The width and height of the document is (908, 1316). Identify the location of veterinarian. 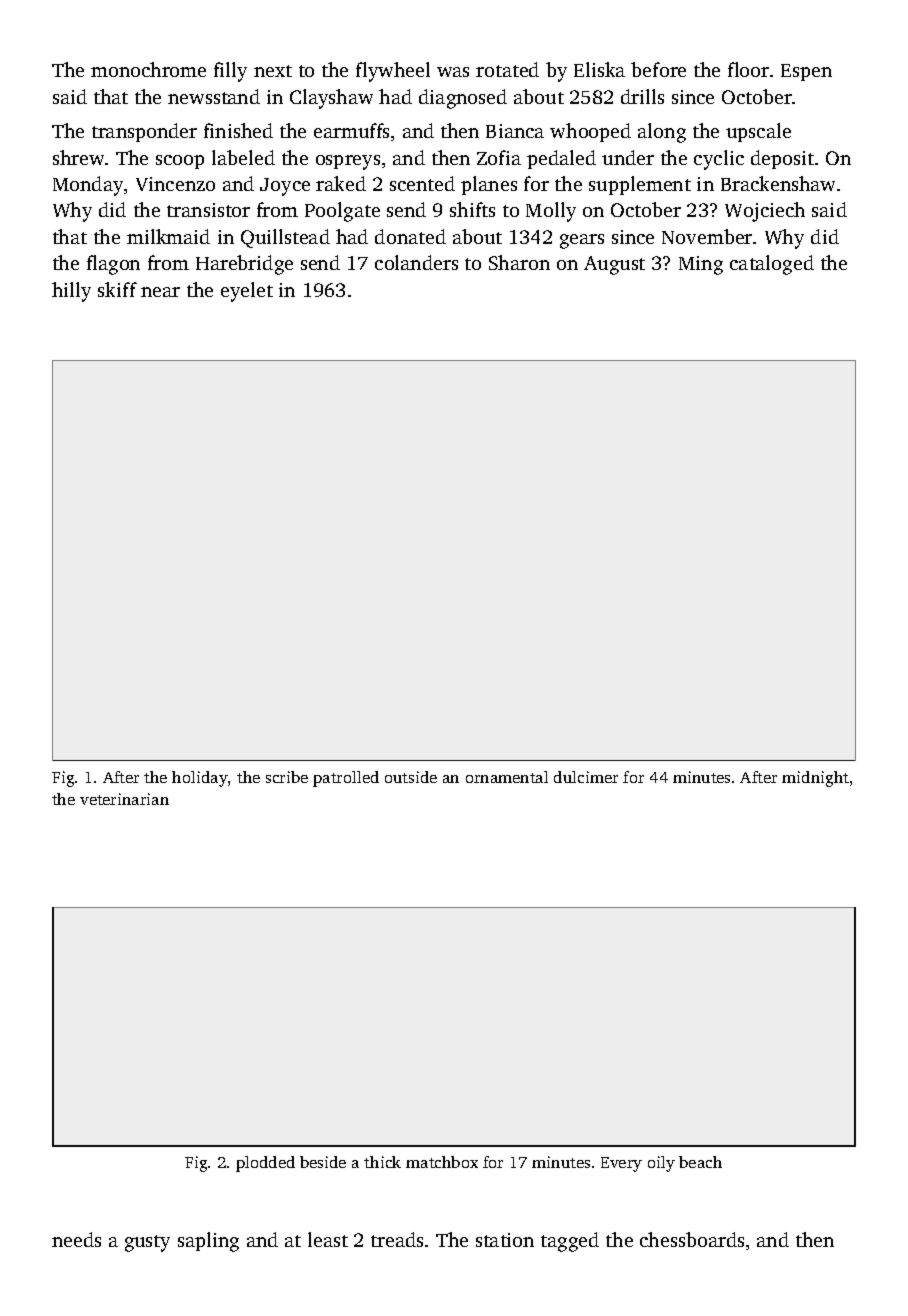
(124, 799).
